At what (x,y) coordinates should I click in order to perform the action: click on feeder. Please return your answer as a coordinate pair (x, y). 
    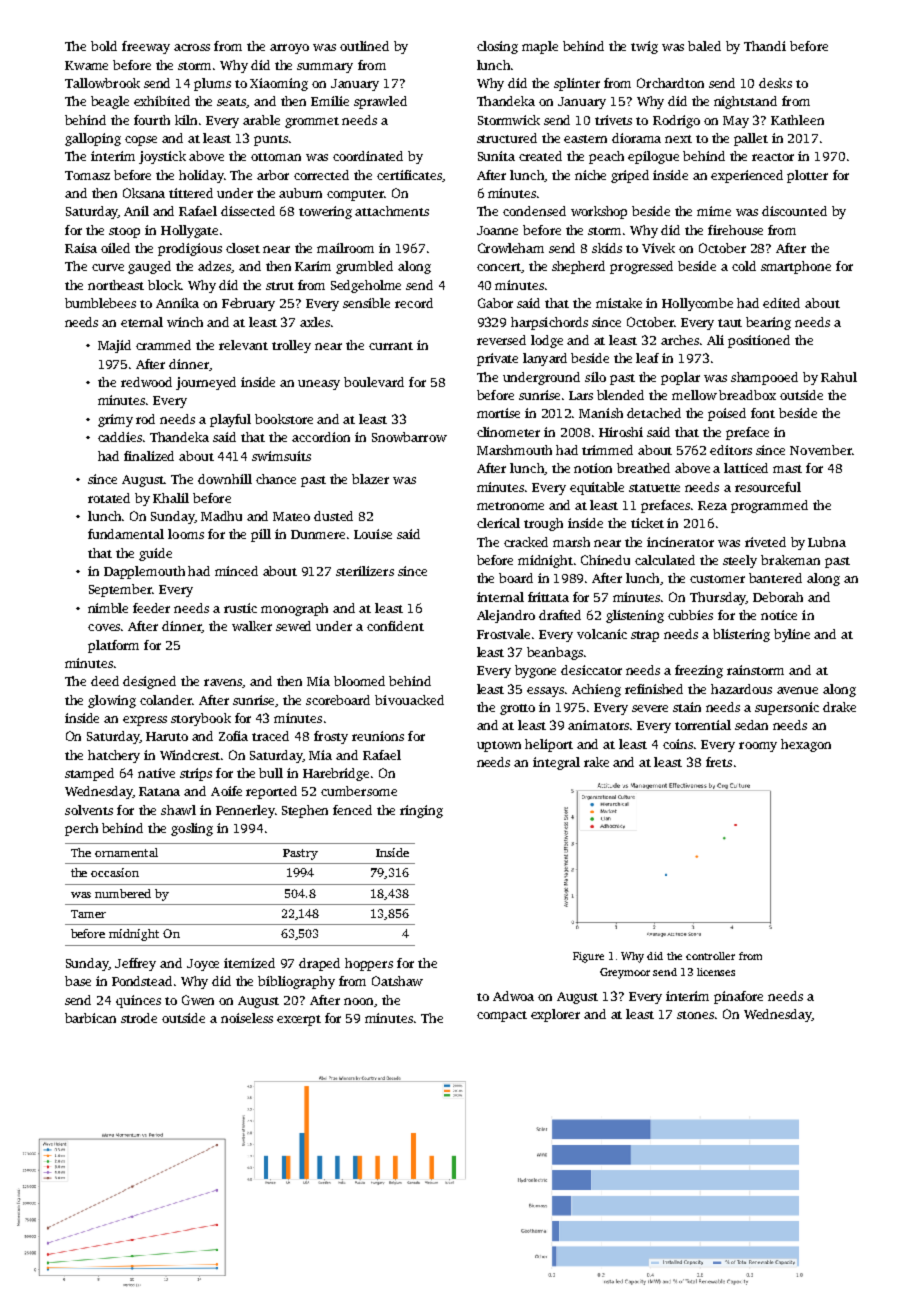
    Looking at the image, I should click on (151, 608).
